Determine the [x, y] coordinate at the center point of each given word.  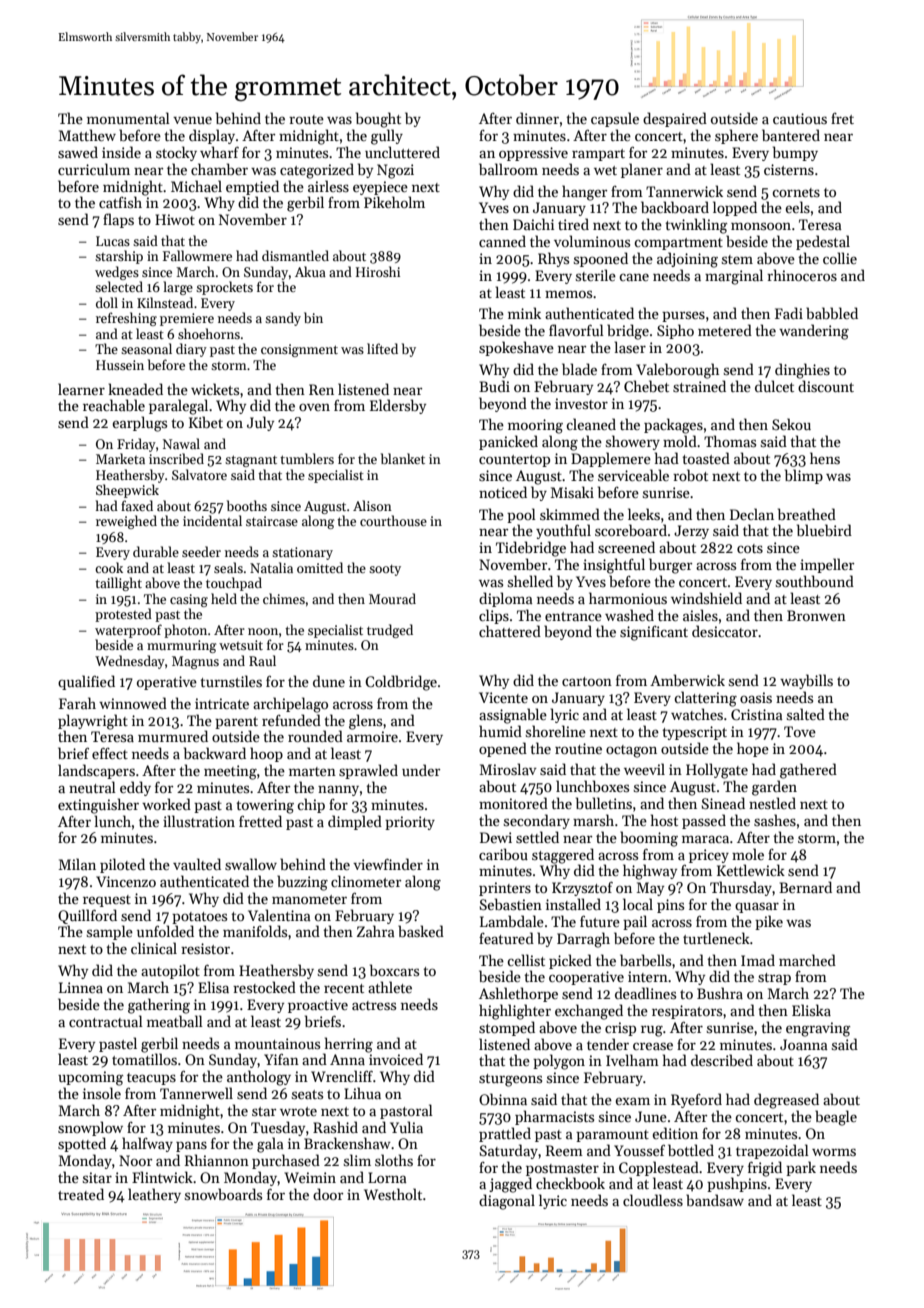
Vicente [503, 697]
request [107, 901]
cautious [800, 118]
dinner [537, 118]
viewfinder [388, 864]
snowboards [223, 1194]
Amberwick [687, 680]
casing [189, 600]
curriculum [94, 169]
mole [748, 854]
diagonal [507, 1202]
